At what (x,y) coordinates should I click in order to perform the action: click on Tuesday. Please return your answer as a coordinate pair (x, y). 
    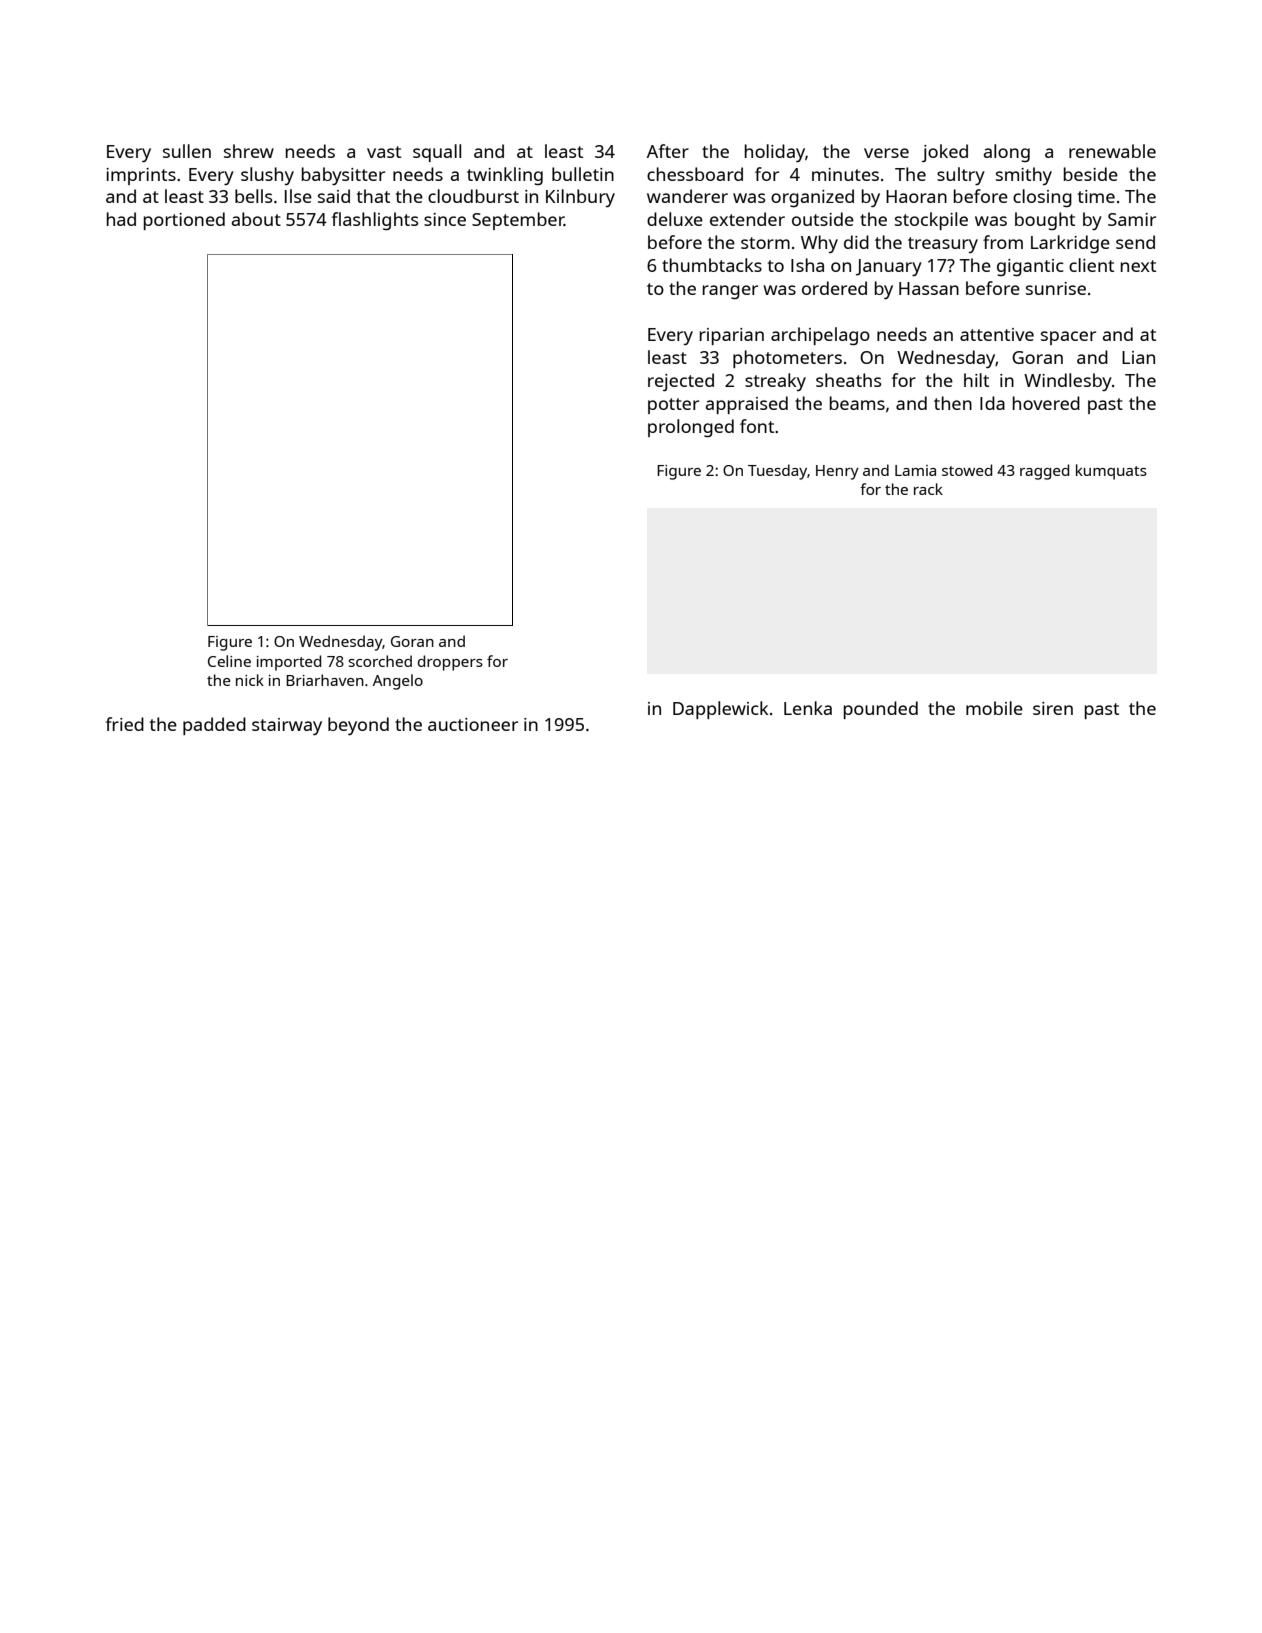
    Looking at the image, I should click on (777, 472).
